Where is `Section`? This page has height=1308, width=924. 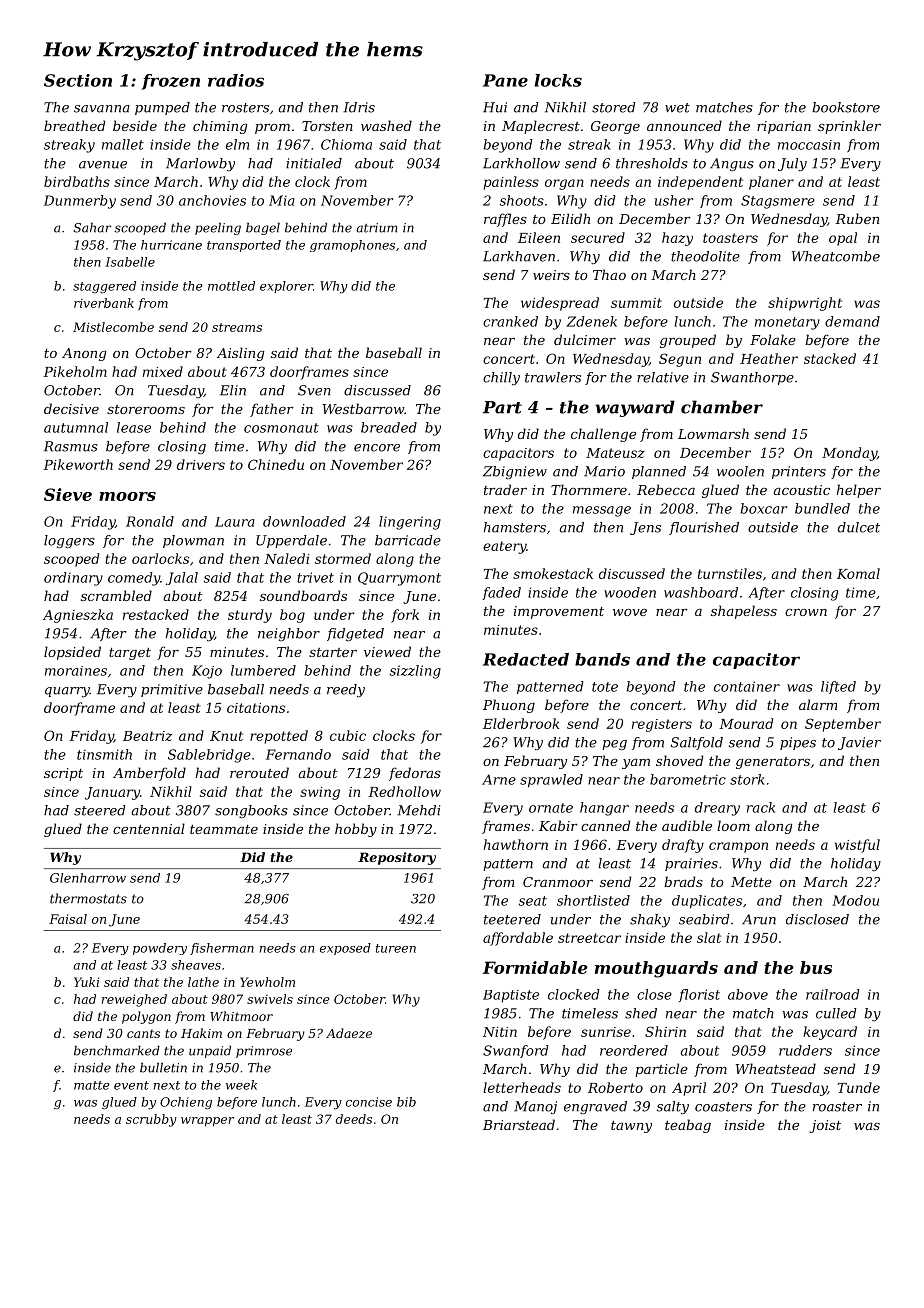
Section is located at coordinates (78, 80).
